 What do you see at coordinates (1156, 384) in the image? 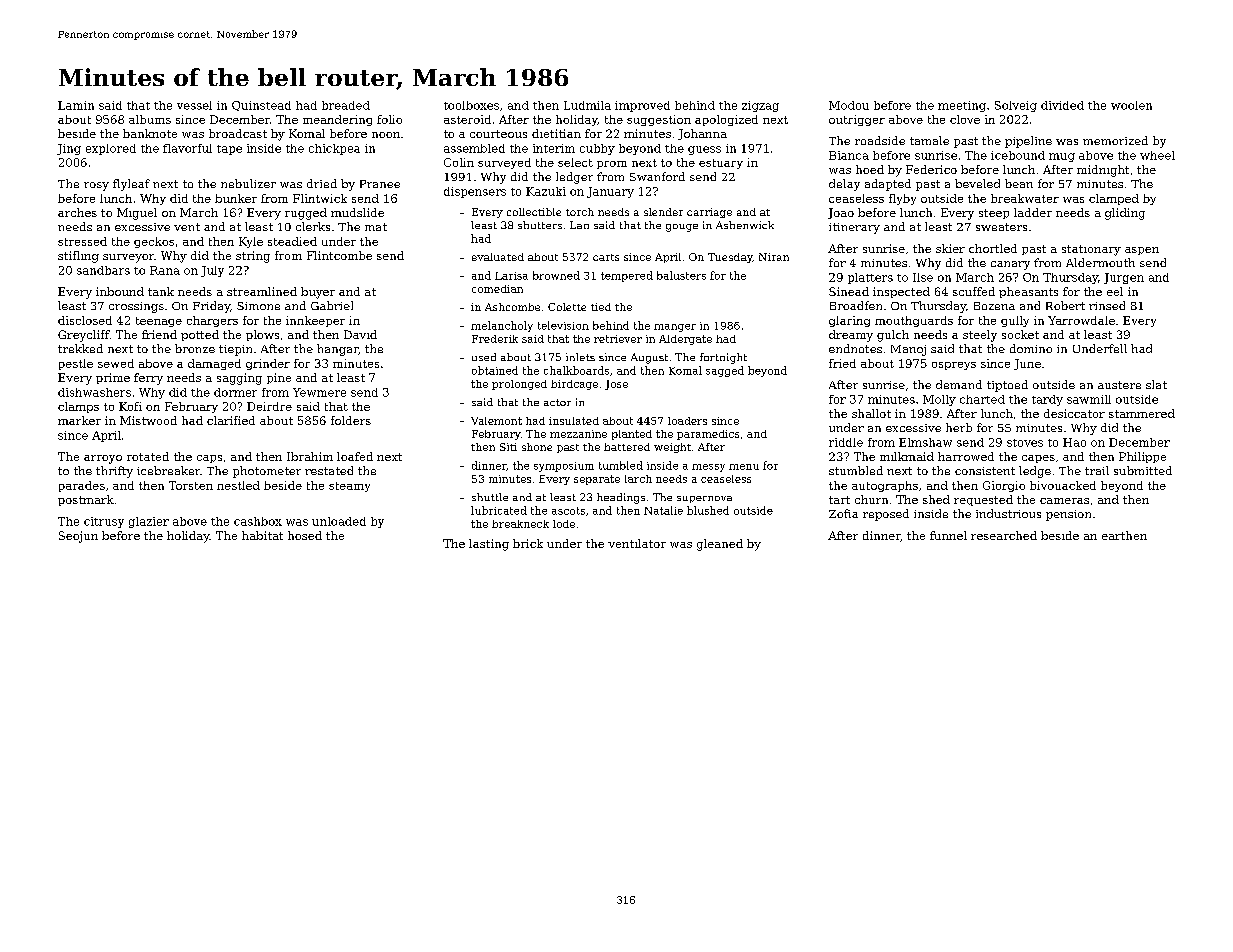
I see `slat` at bounding box center [1156, 384].
